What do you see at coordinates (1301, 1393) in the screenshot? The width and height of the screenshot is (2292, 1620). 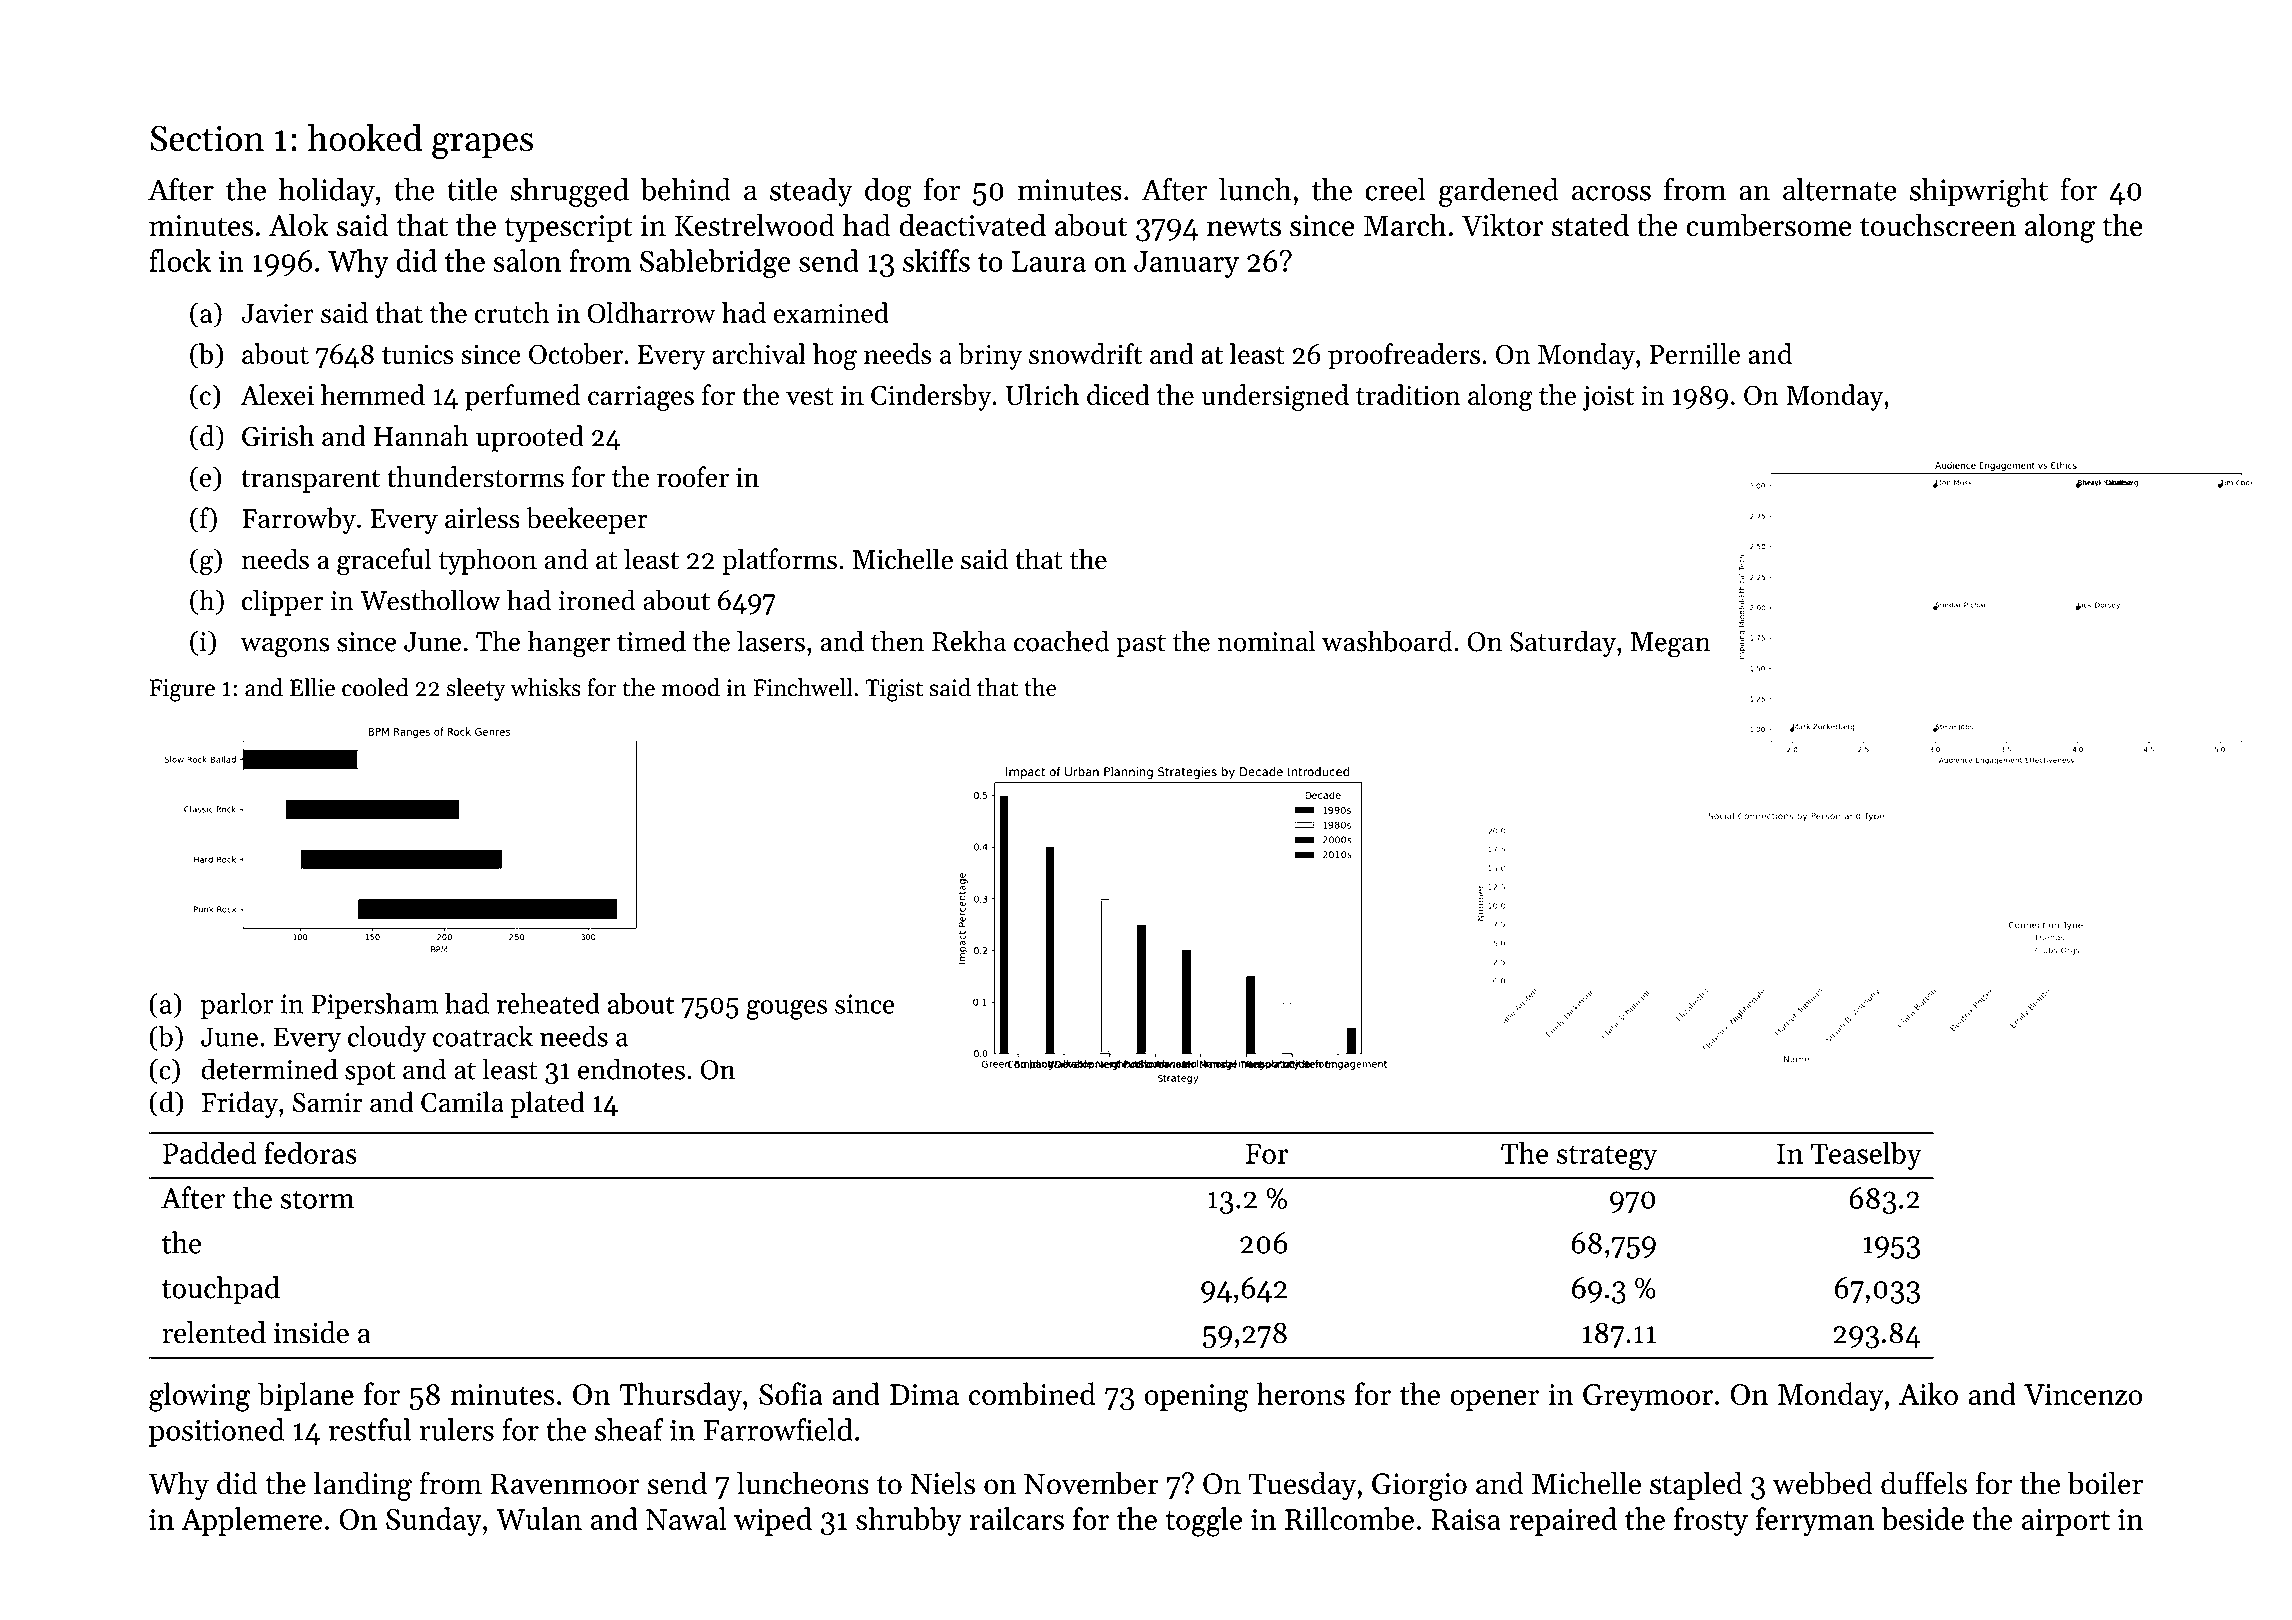 I see `herons` at bounding box center [1301, 1393].
